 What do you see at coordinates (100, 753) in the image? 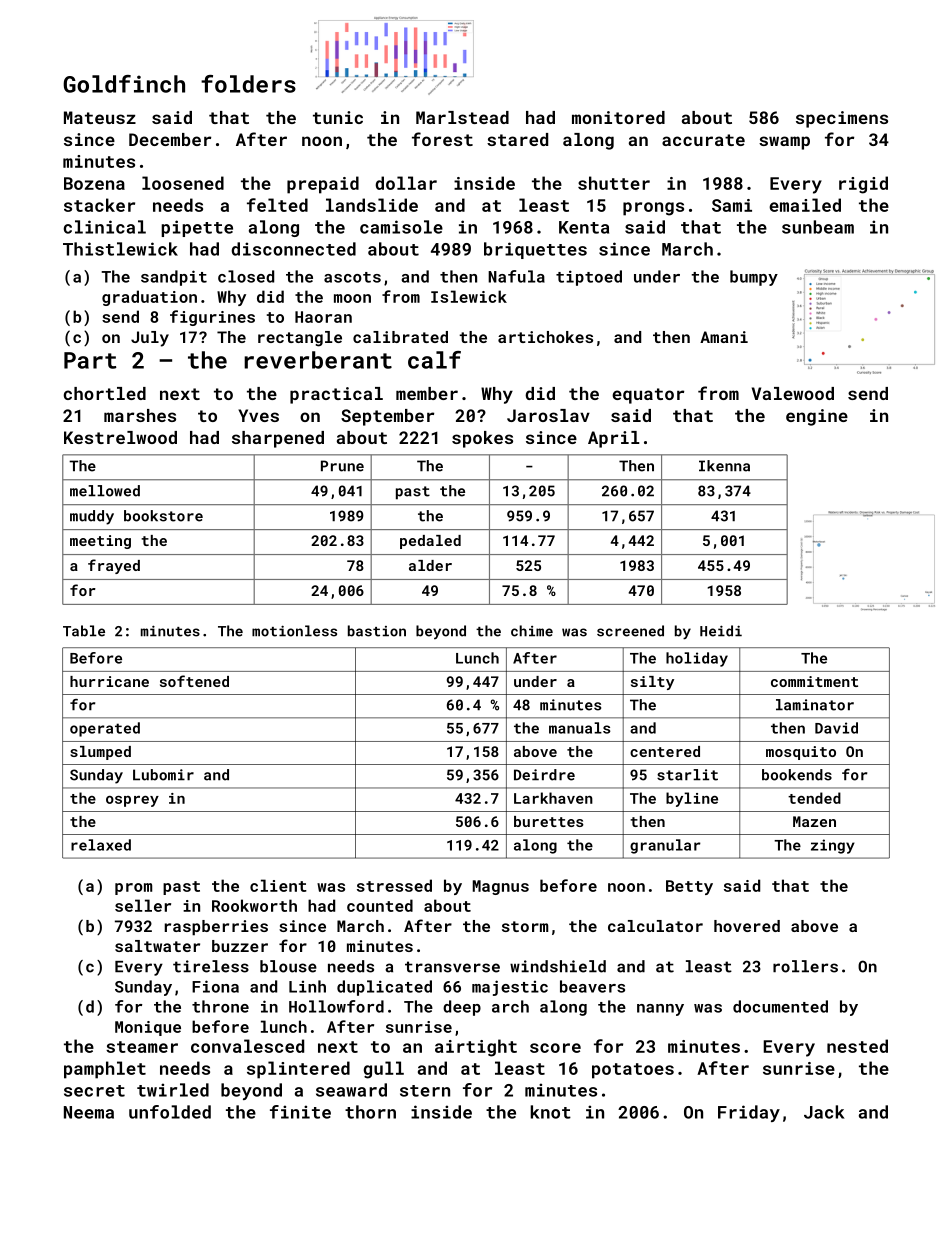
I see `slumped` at bounding box center [100, 753].
